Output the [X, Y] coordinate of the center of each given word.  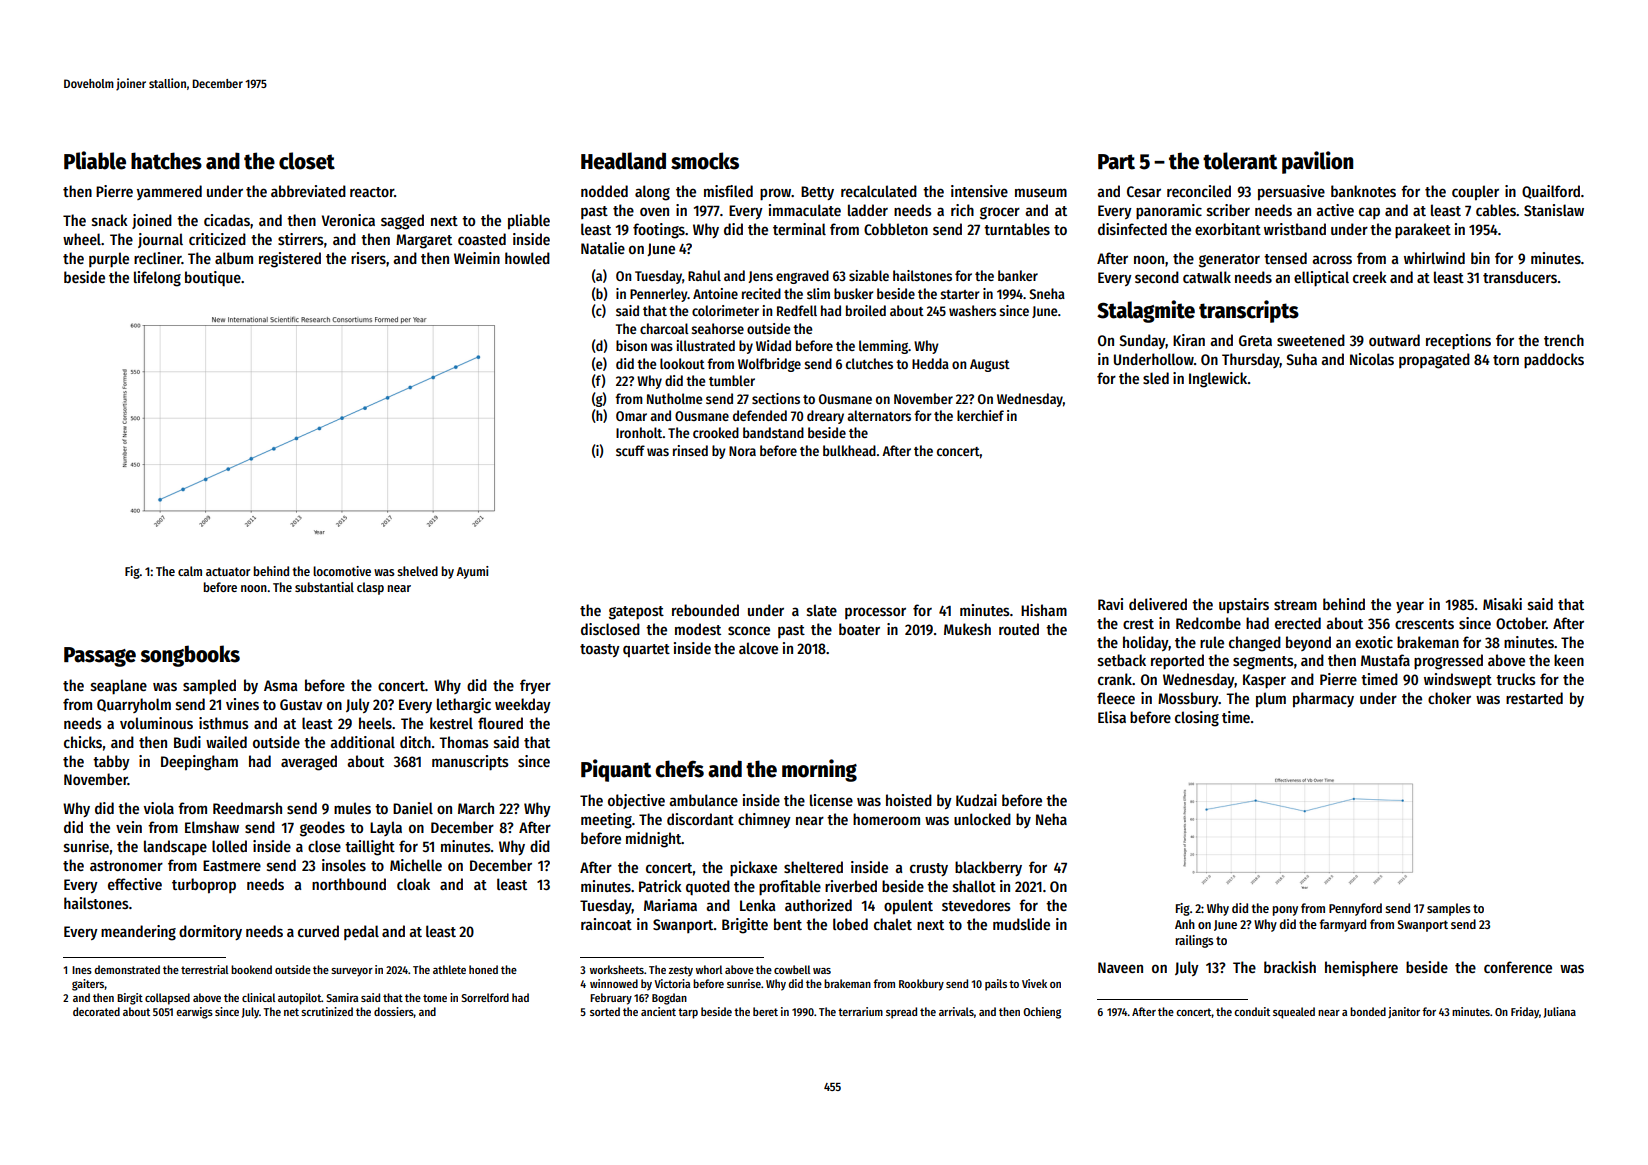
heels [375, 723]
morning [819, 770]
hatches [166, 161]
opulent [908, 907]
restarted [1534, 698]
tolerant [1240, 161]
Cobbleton [896, 229]
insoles [344, 865]
